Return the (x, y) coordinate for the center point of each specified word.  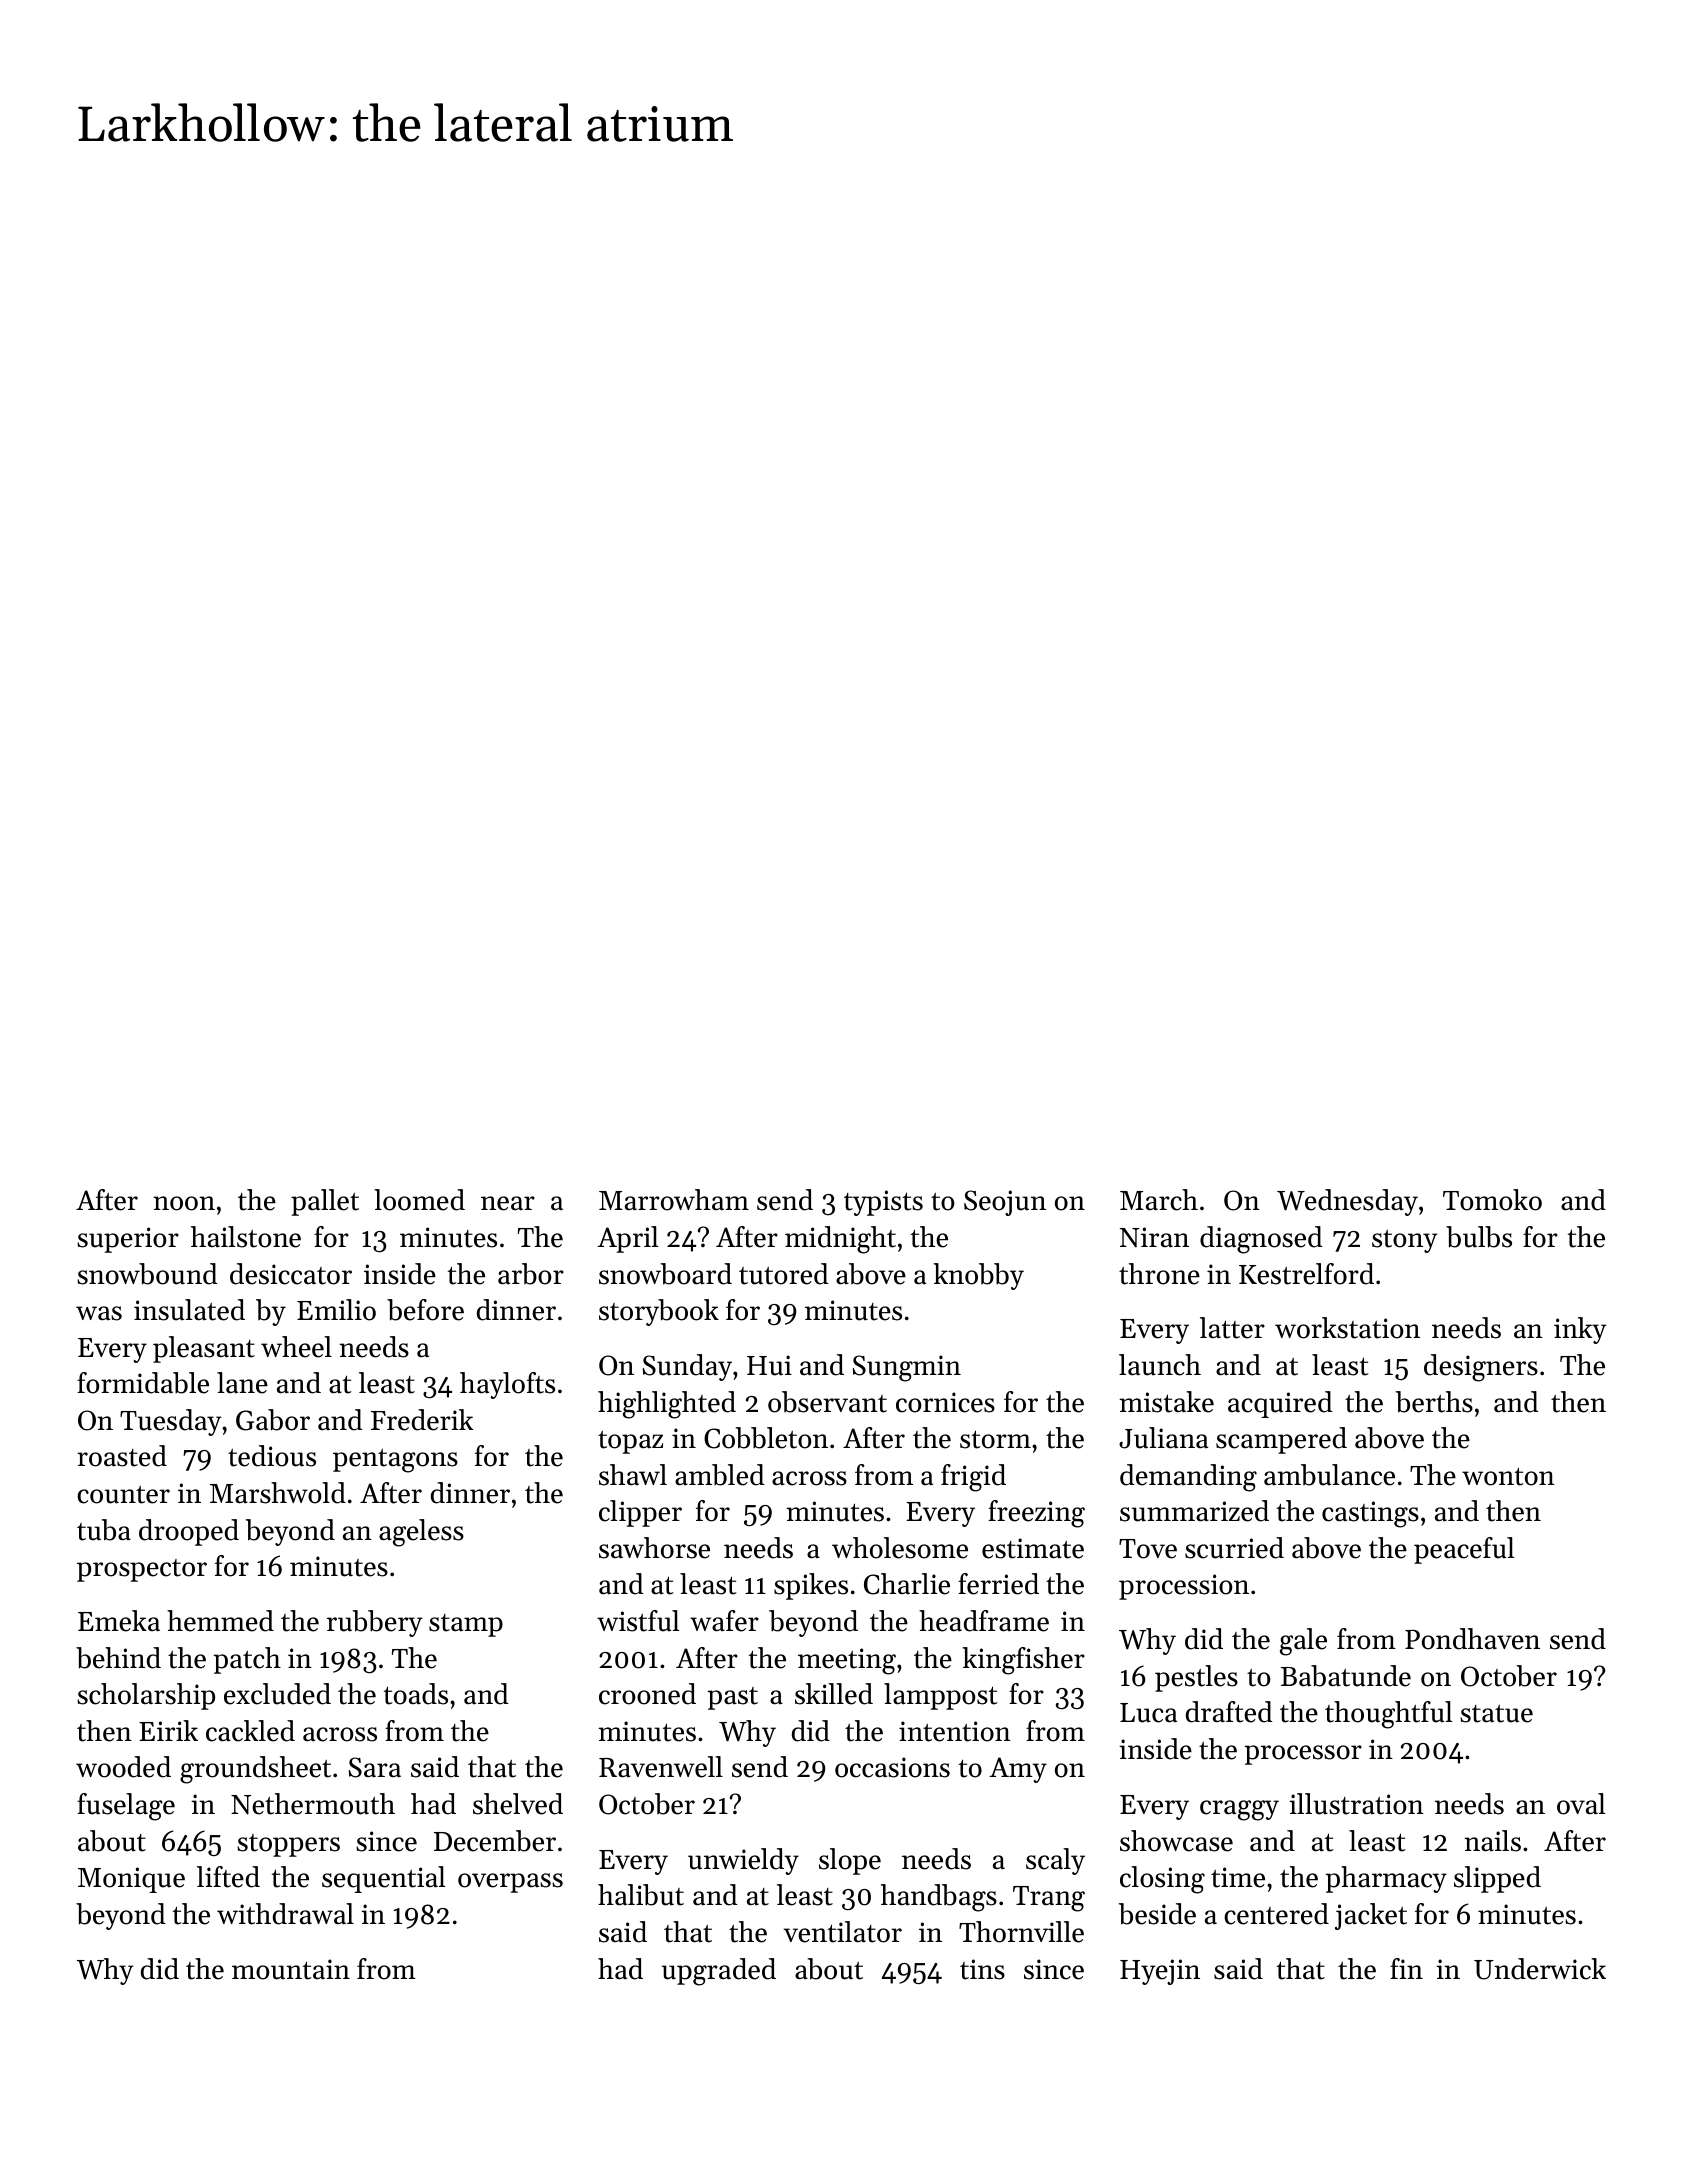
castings (1370, 1514)
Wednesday (1347, 1202)
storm (995, 1439)
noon (184, 1203)
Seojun (1005, 1203)
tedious (272, 1456)
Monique (131, 1880)
